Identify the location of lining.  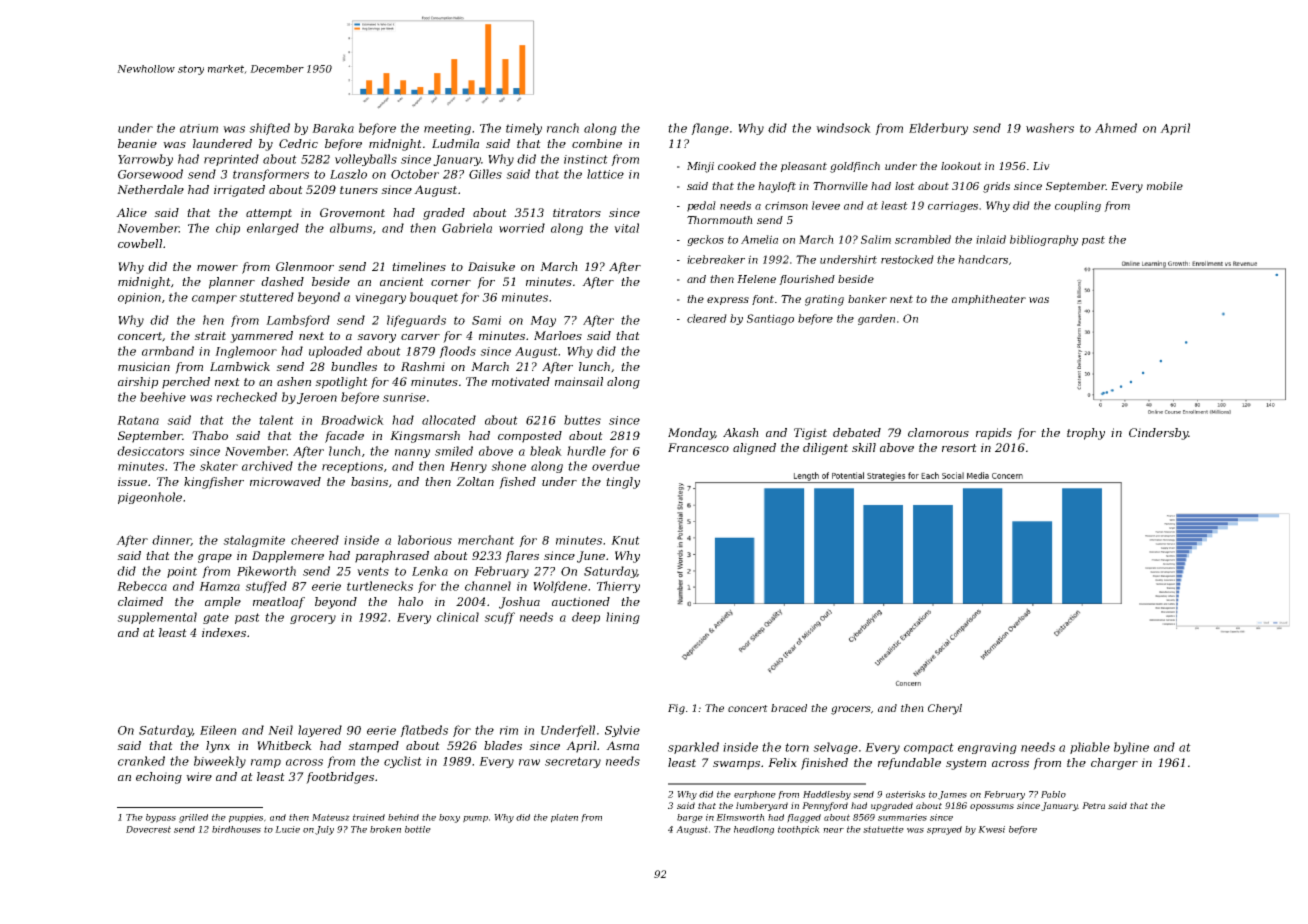
(623, 618).
